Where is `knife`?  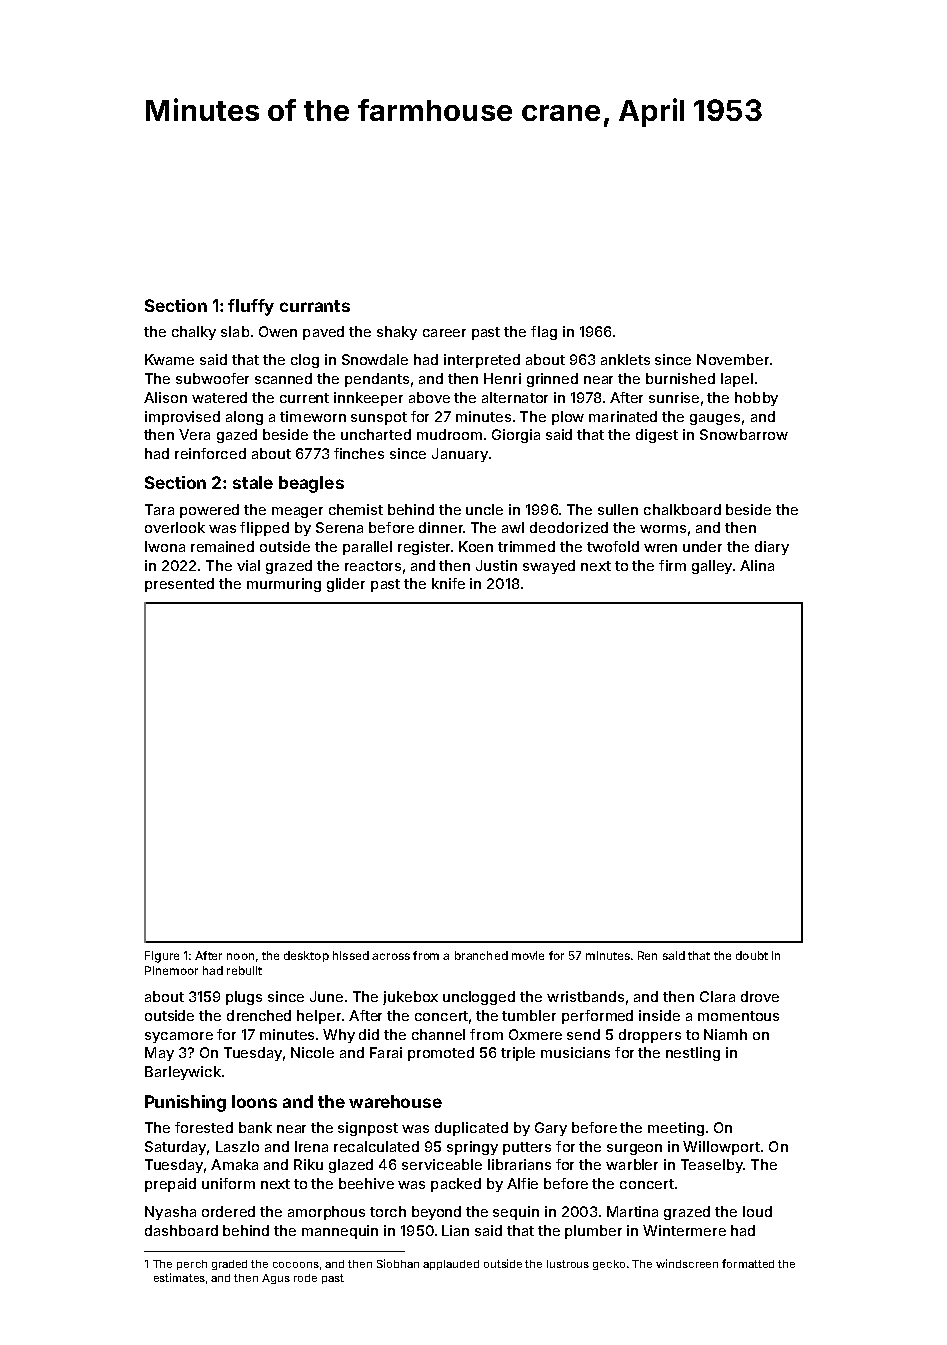
knife is located at coordinates (448, 583).
